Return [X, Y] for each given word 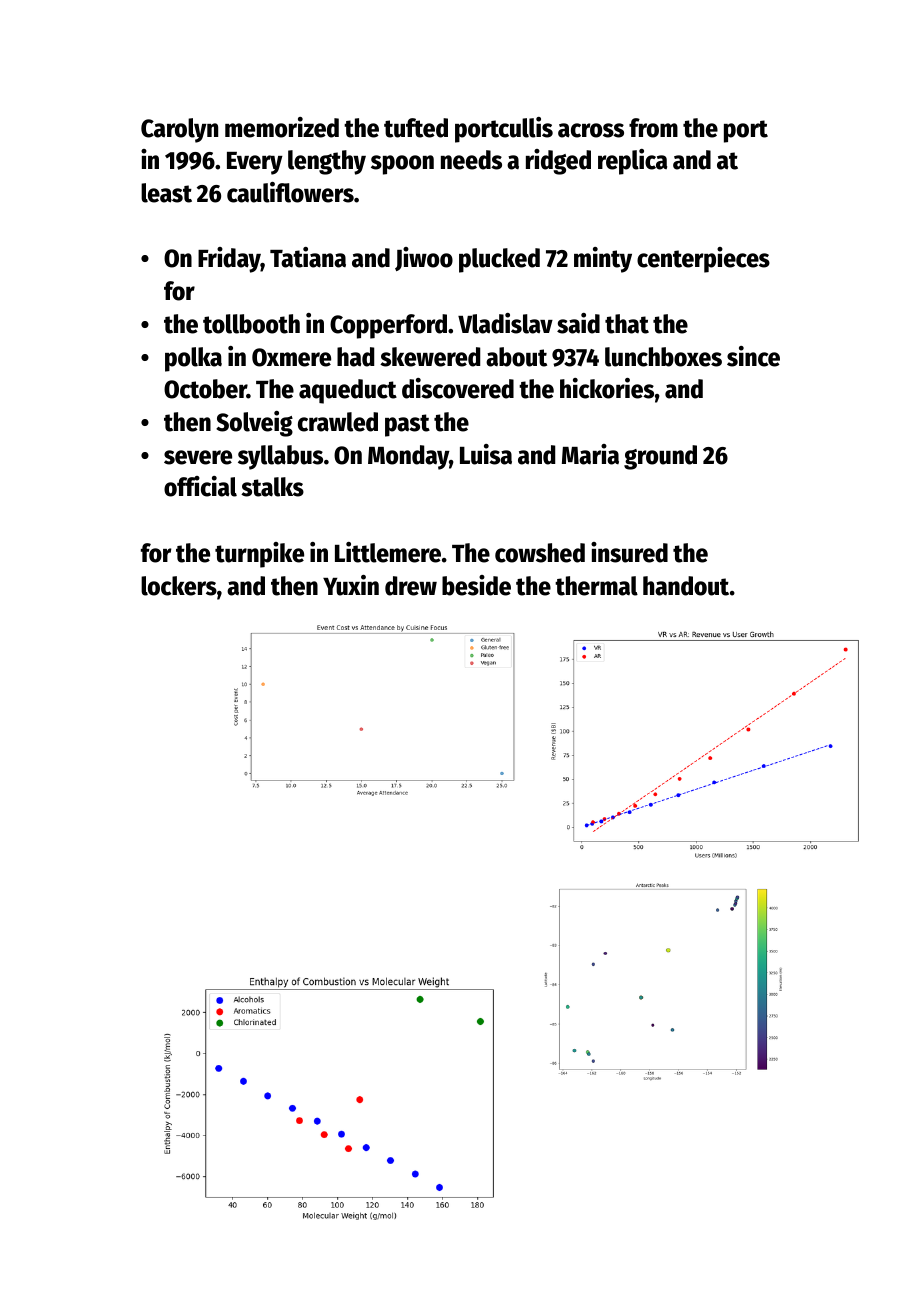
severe [198, 457]
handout [686, 586]
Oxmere [291, 357]
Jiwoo [424, 259]
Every [255, 163]
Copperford [388, 326]
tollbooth [251, 324]
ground [660, 457]
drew [411, 586]
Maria [590, 454]
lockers [179, 586]
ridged [558, 162]
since [753, 356]
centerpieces [703, 260]
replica [632, 162]
